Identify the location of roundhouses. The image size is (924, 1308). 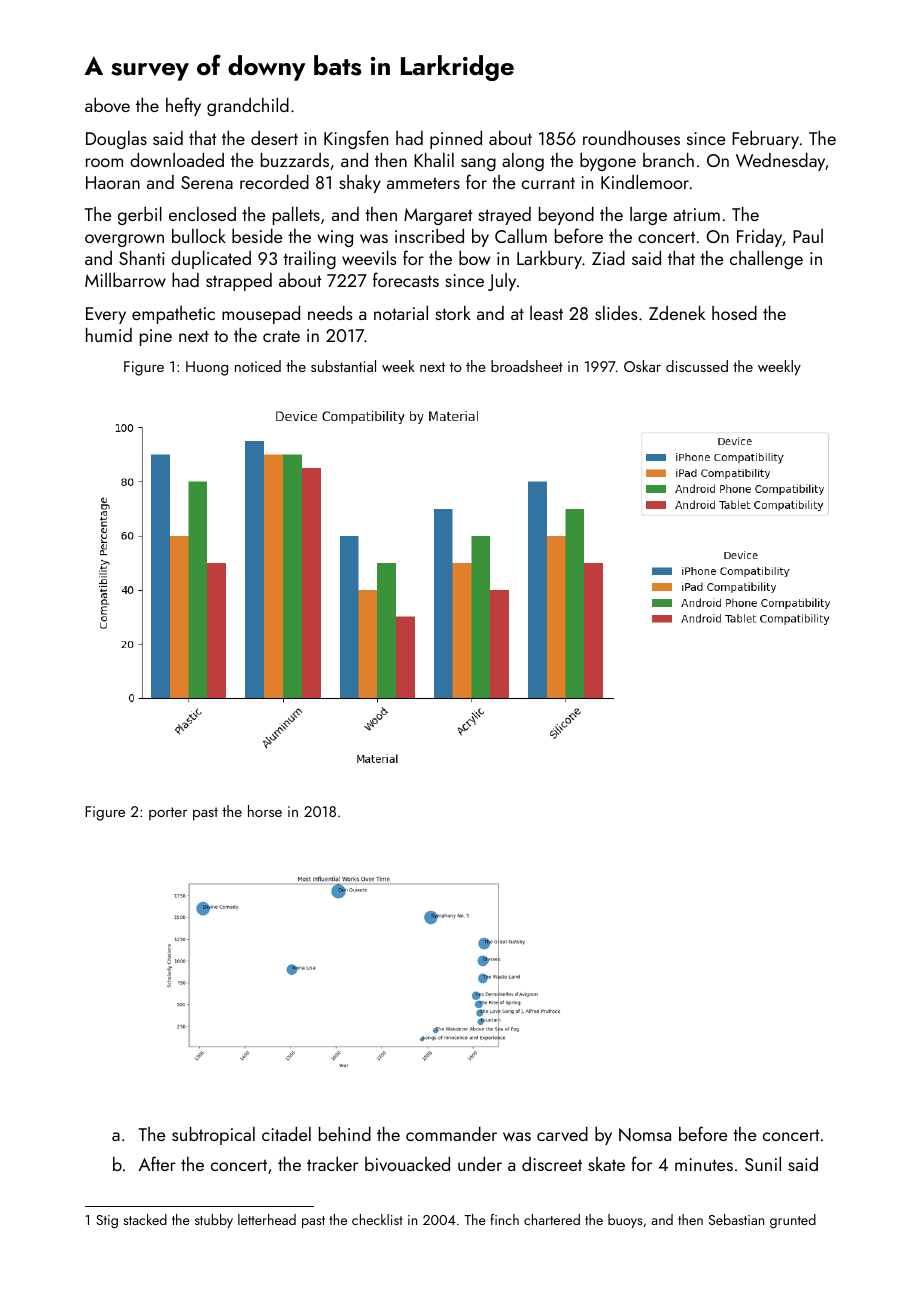
(631, 137).
